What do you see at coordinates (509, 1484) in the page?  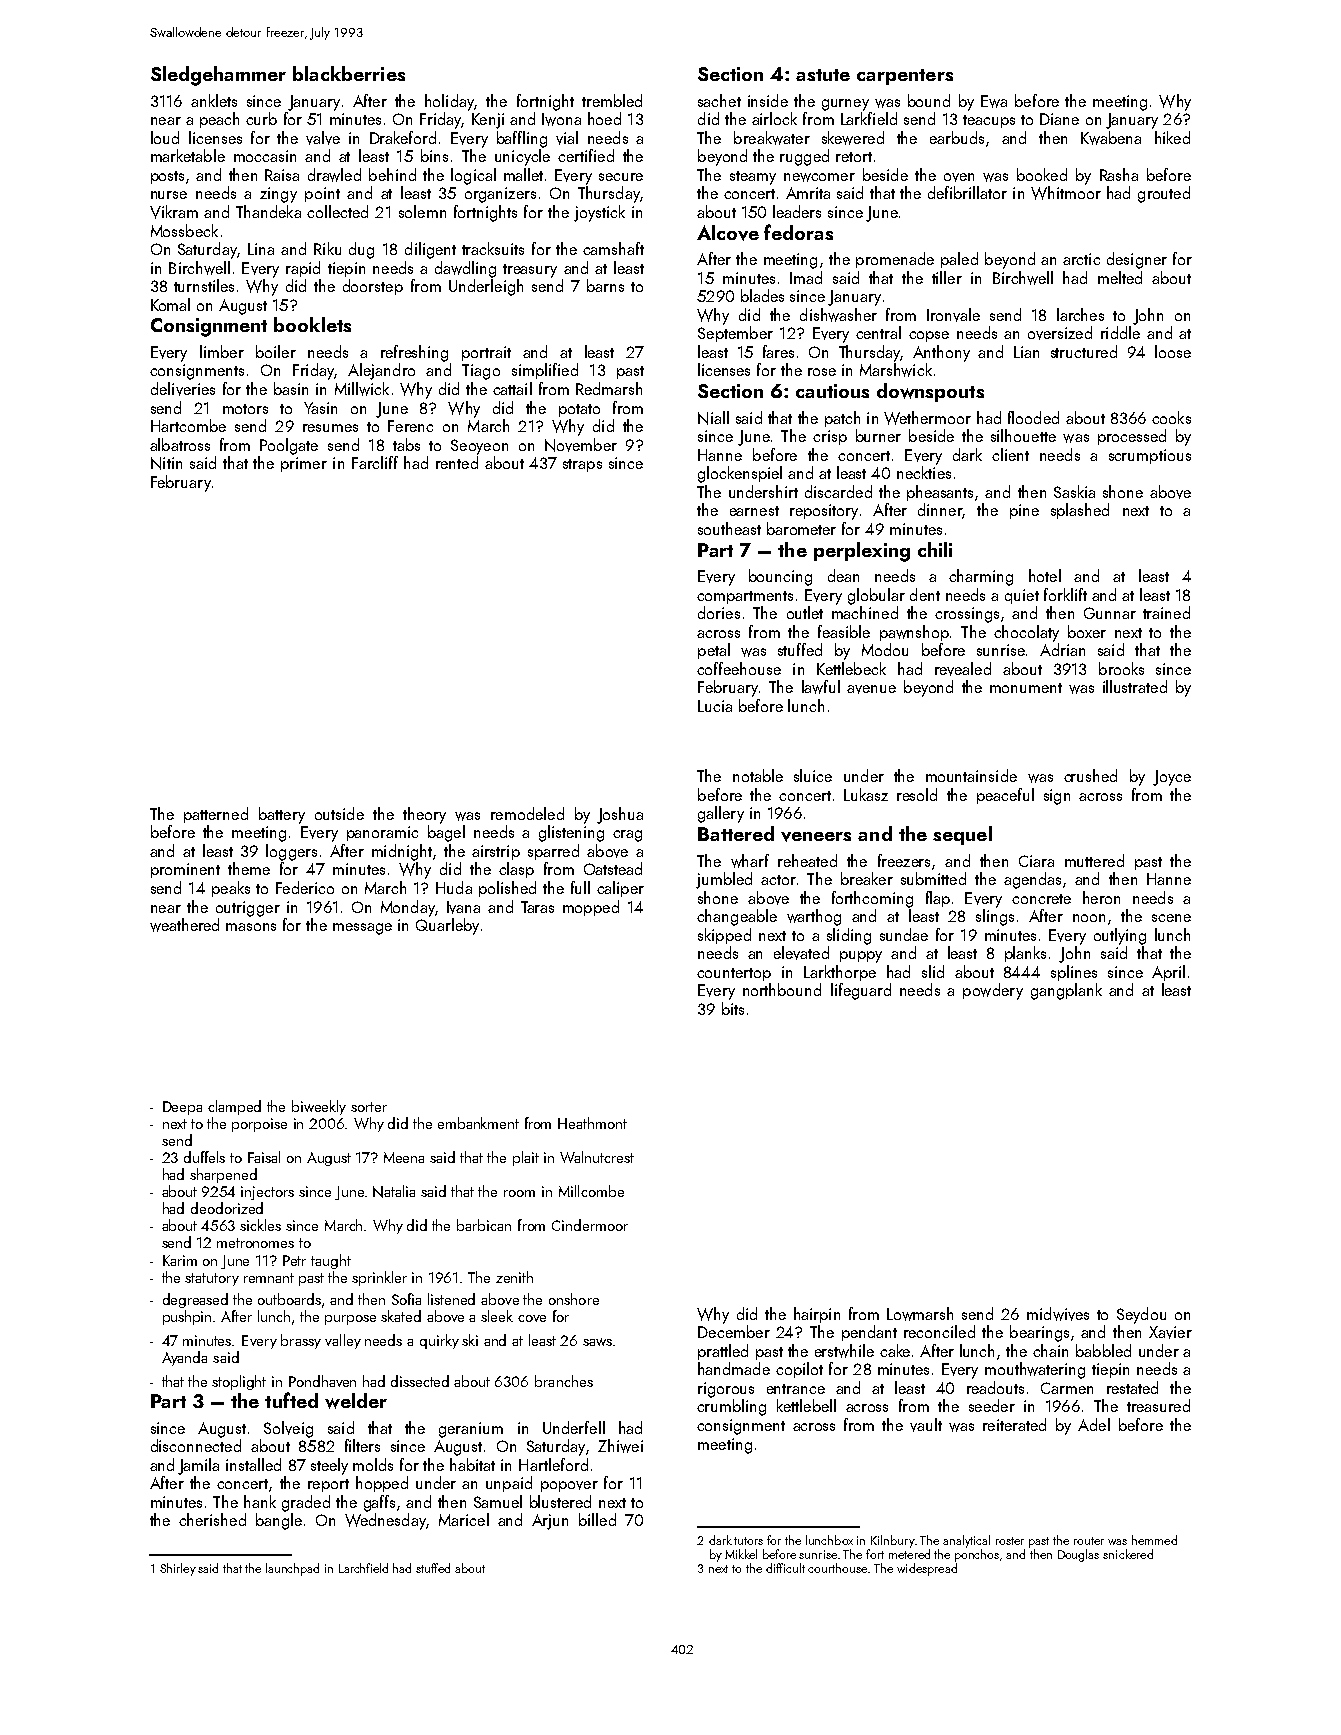 I see `unpaid` at bounding box center [509, 1484].
